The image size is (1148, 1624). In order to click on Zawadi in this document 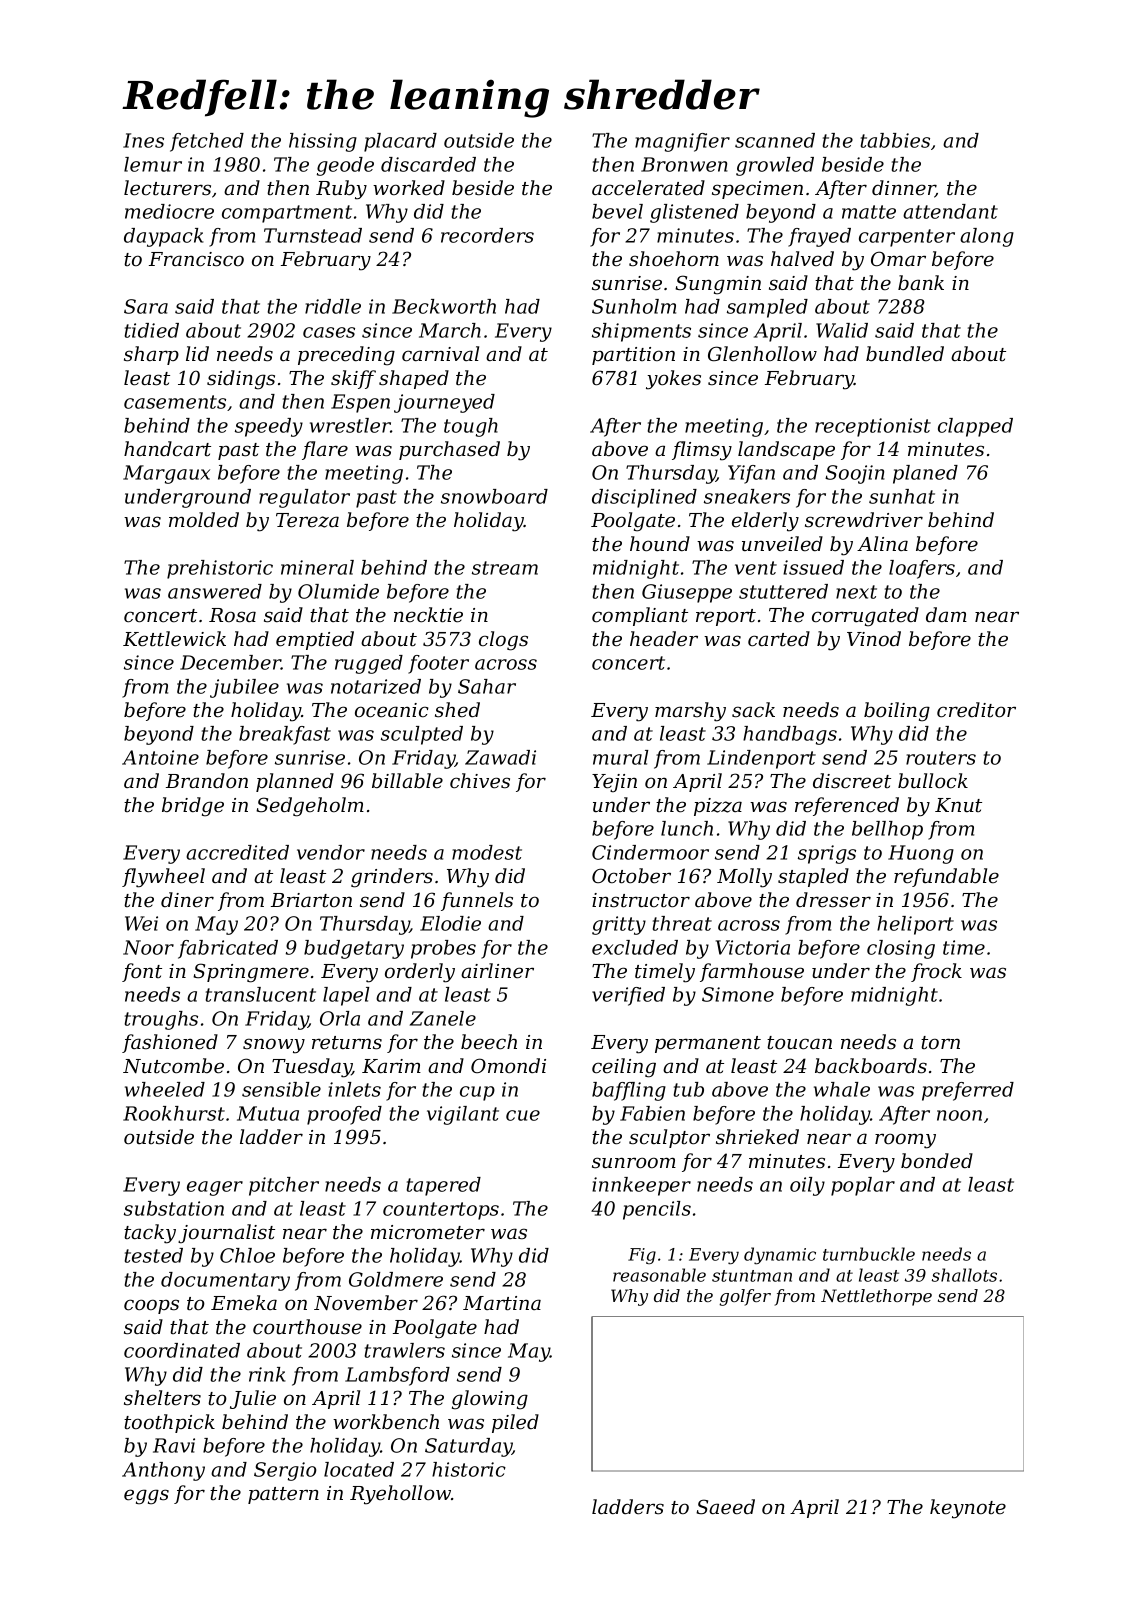, I will do `click(500, 757)`.
